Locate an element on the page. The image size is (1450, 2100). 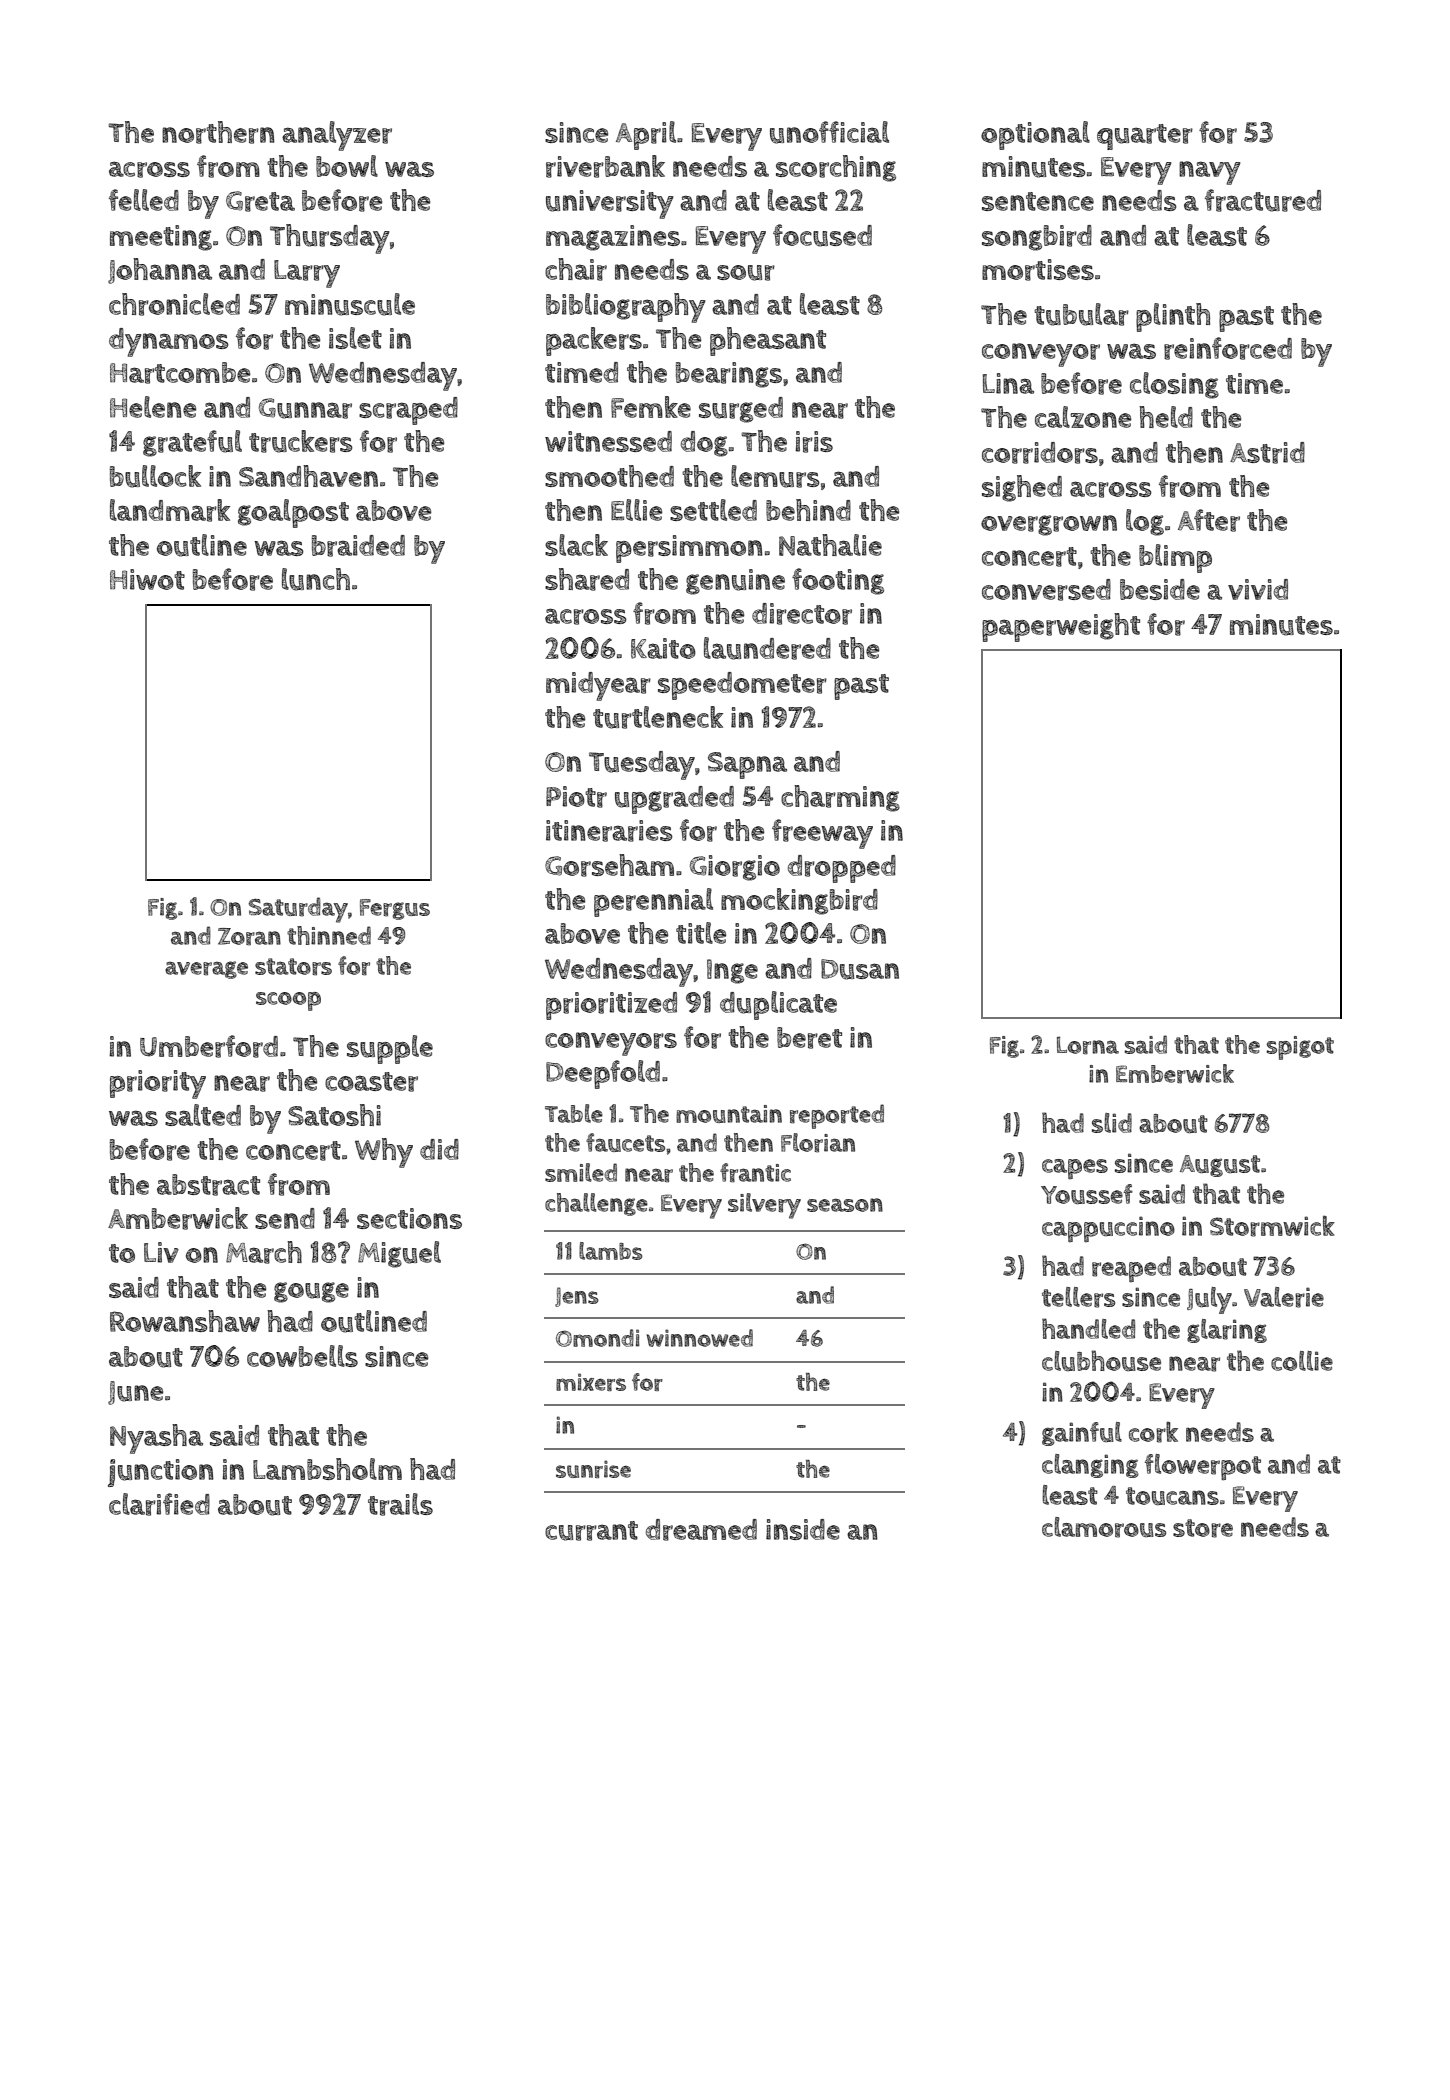
Lorna is located at coordinates (1088, 1045).
